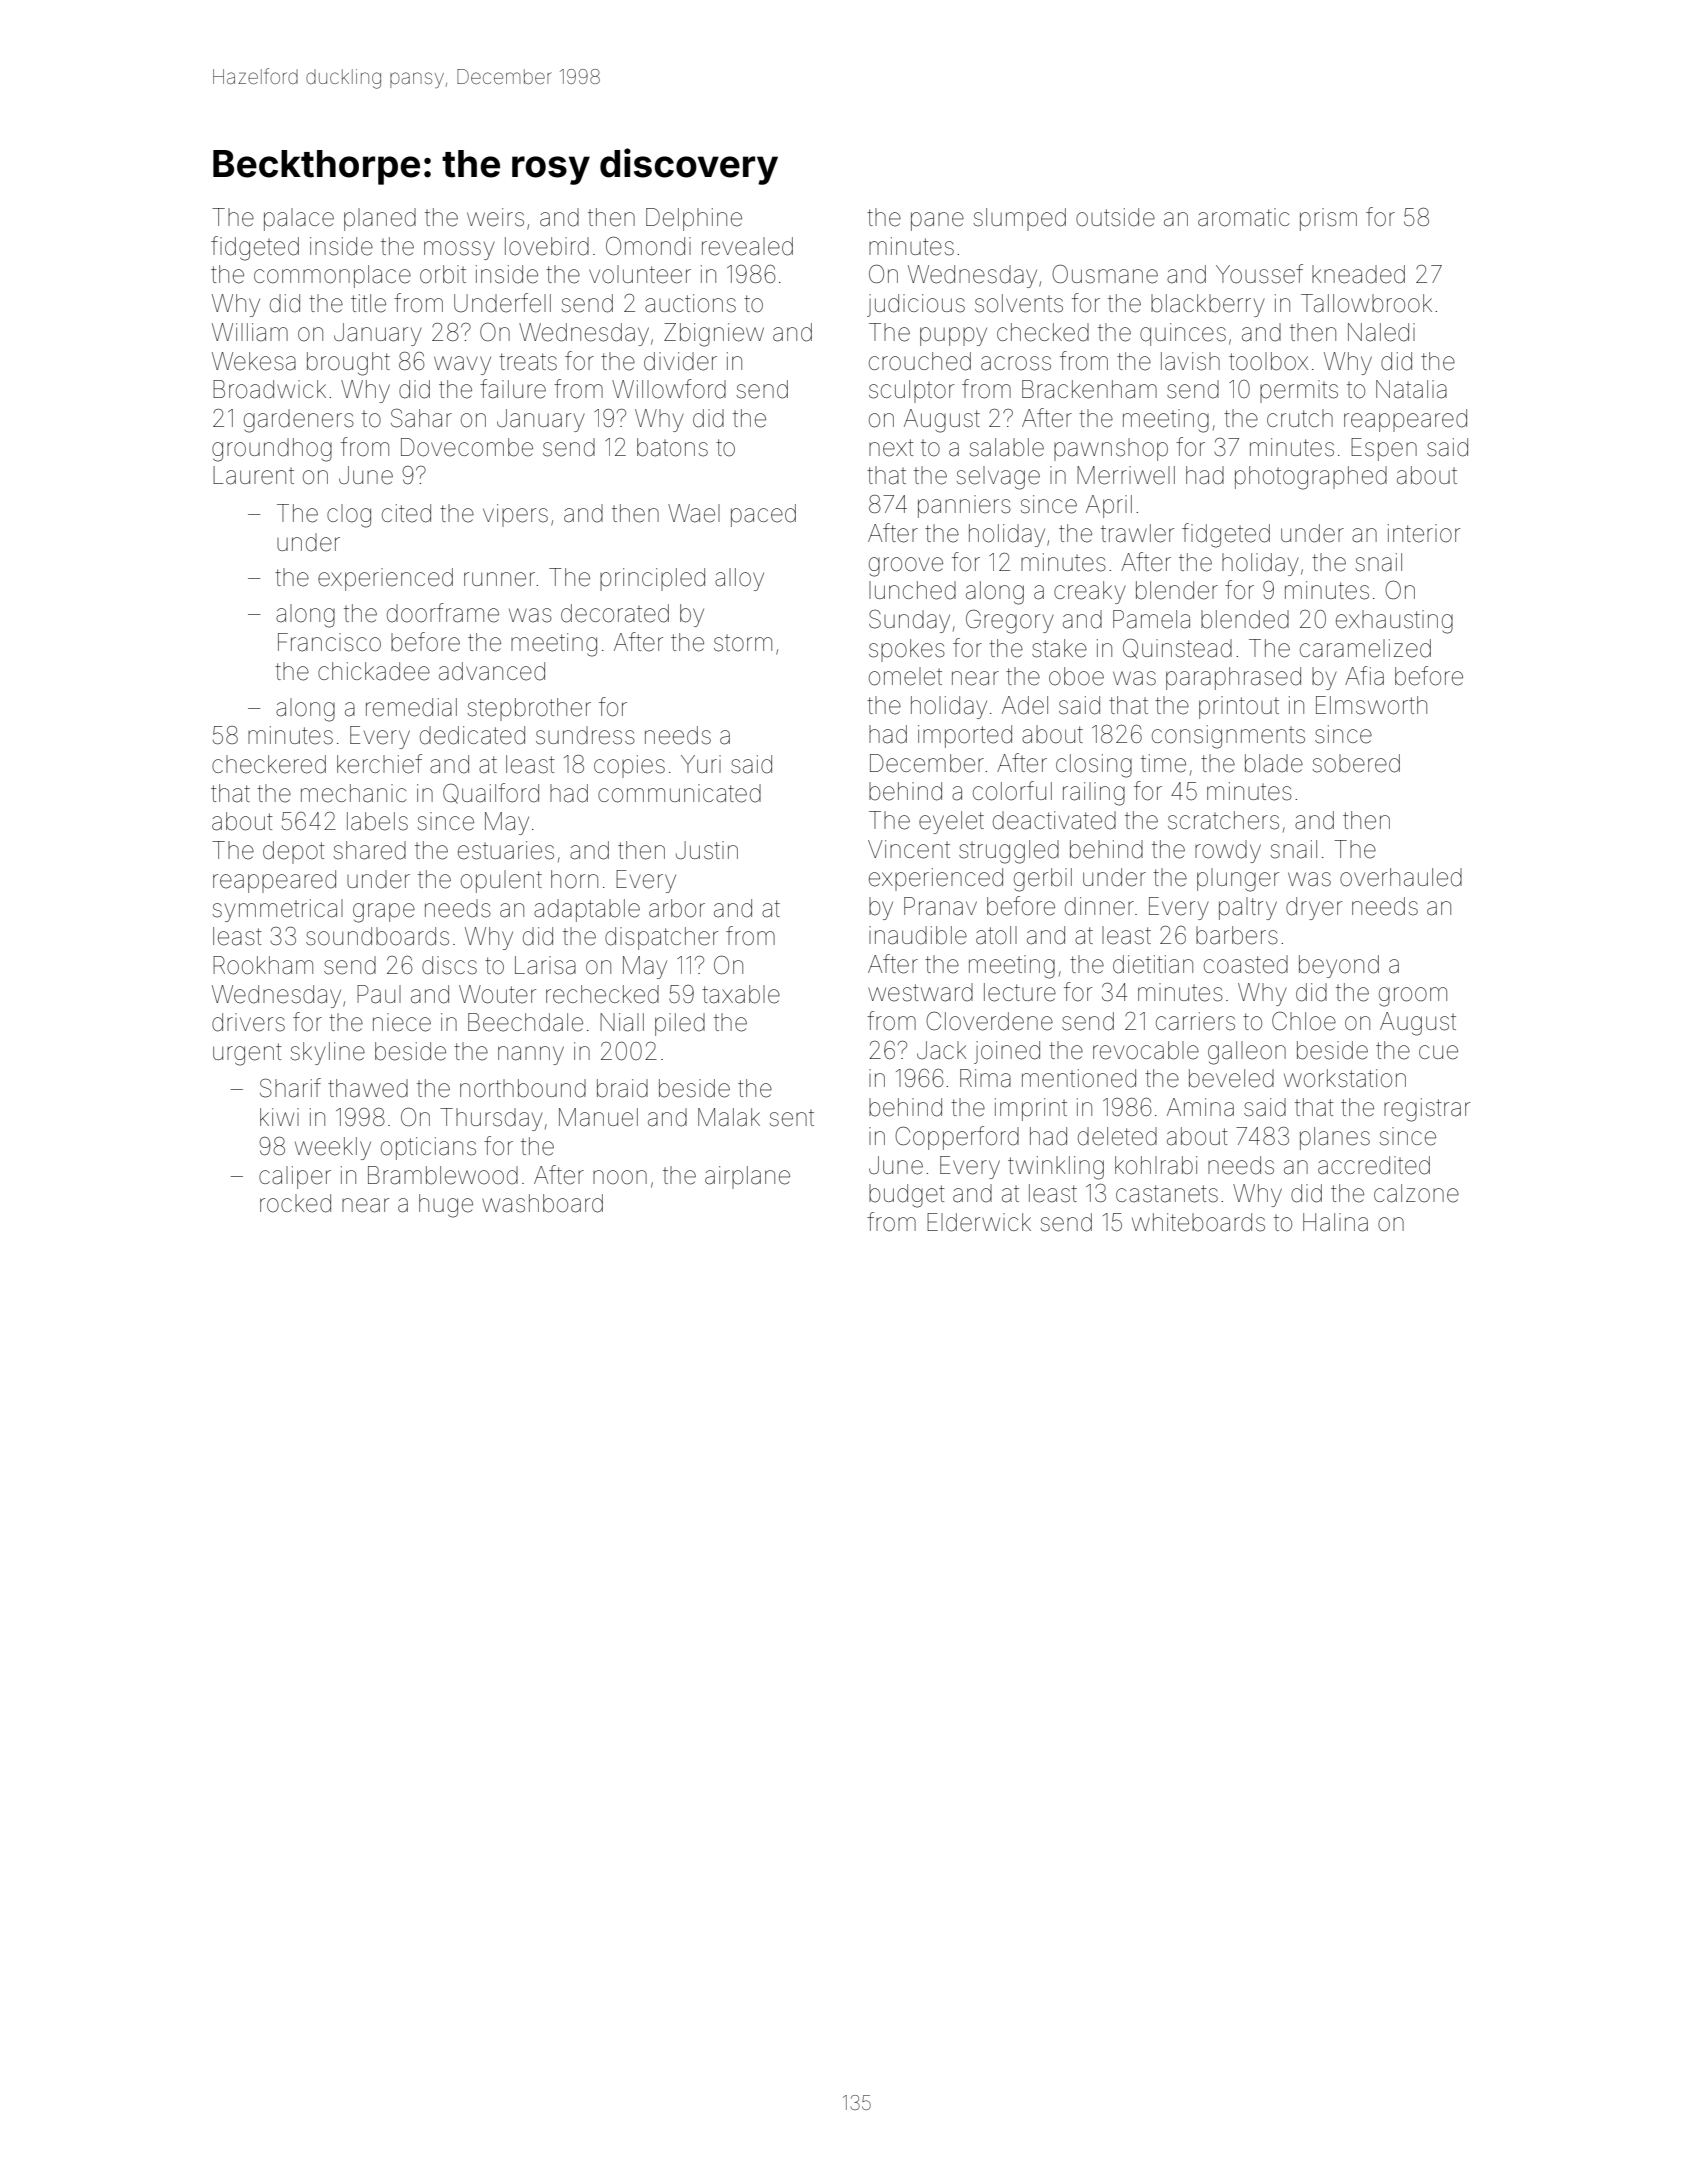 This screenshot has height=2178, width=1683. I want to click on Halina, so click(1335, 1222).
